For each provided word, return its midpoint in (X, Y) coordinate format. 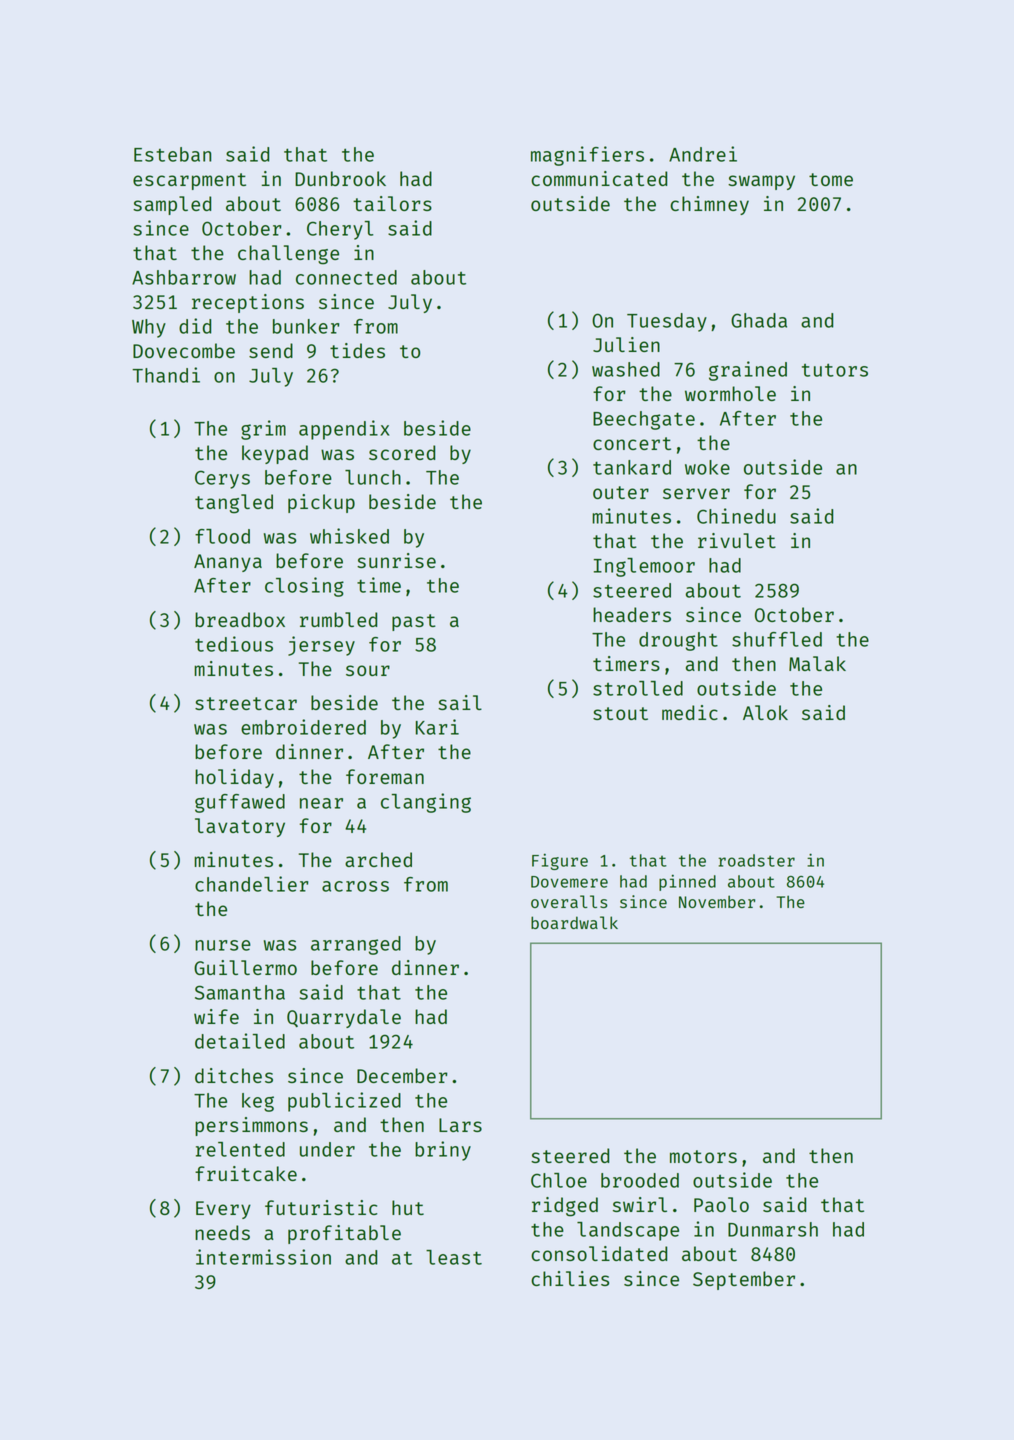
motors (703, 1156)
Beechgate (644, 420)
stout (620, 713)
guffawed (240, 803)
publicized (344, 1102)
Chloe (559, 1180)
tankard (632, 467)
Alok (765, 712)
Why (149, 328)
